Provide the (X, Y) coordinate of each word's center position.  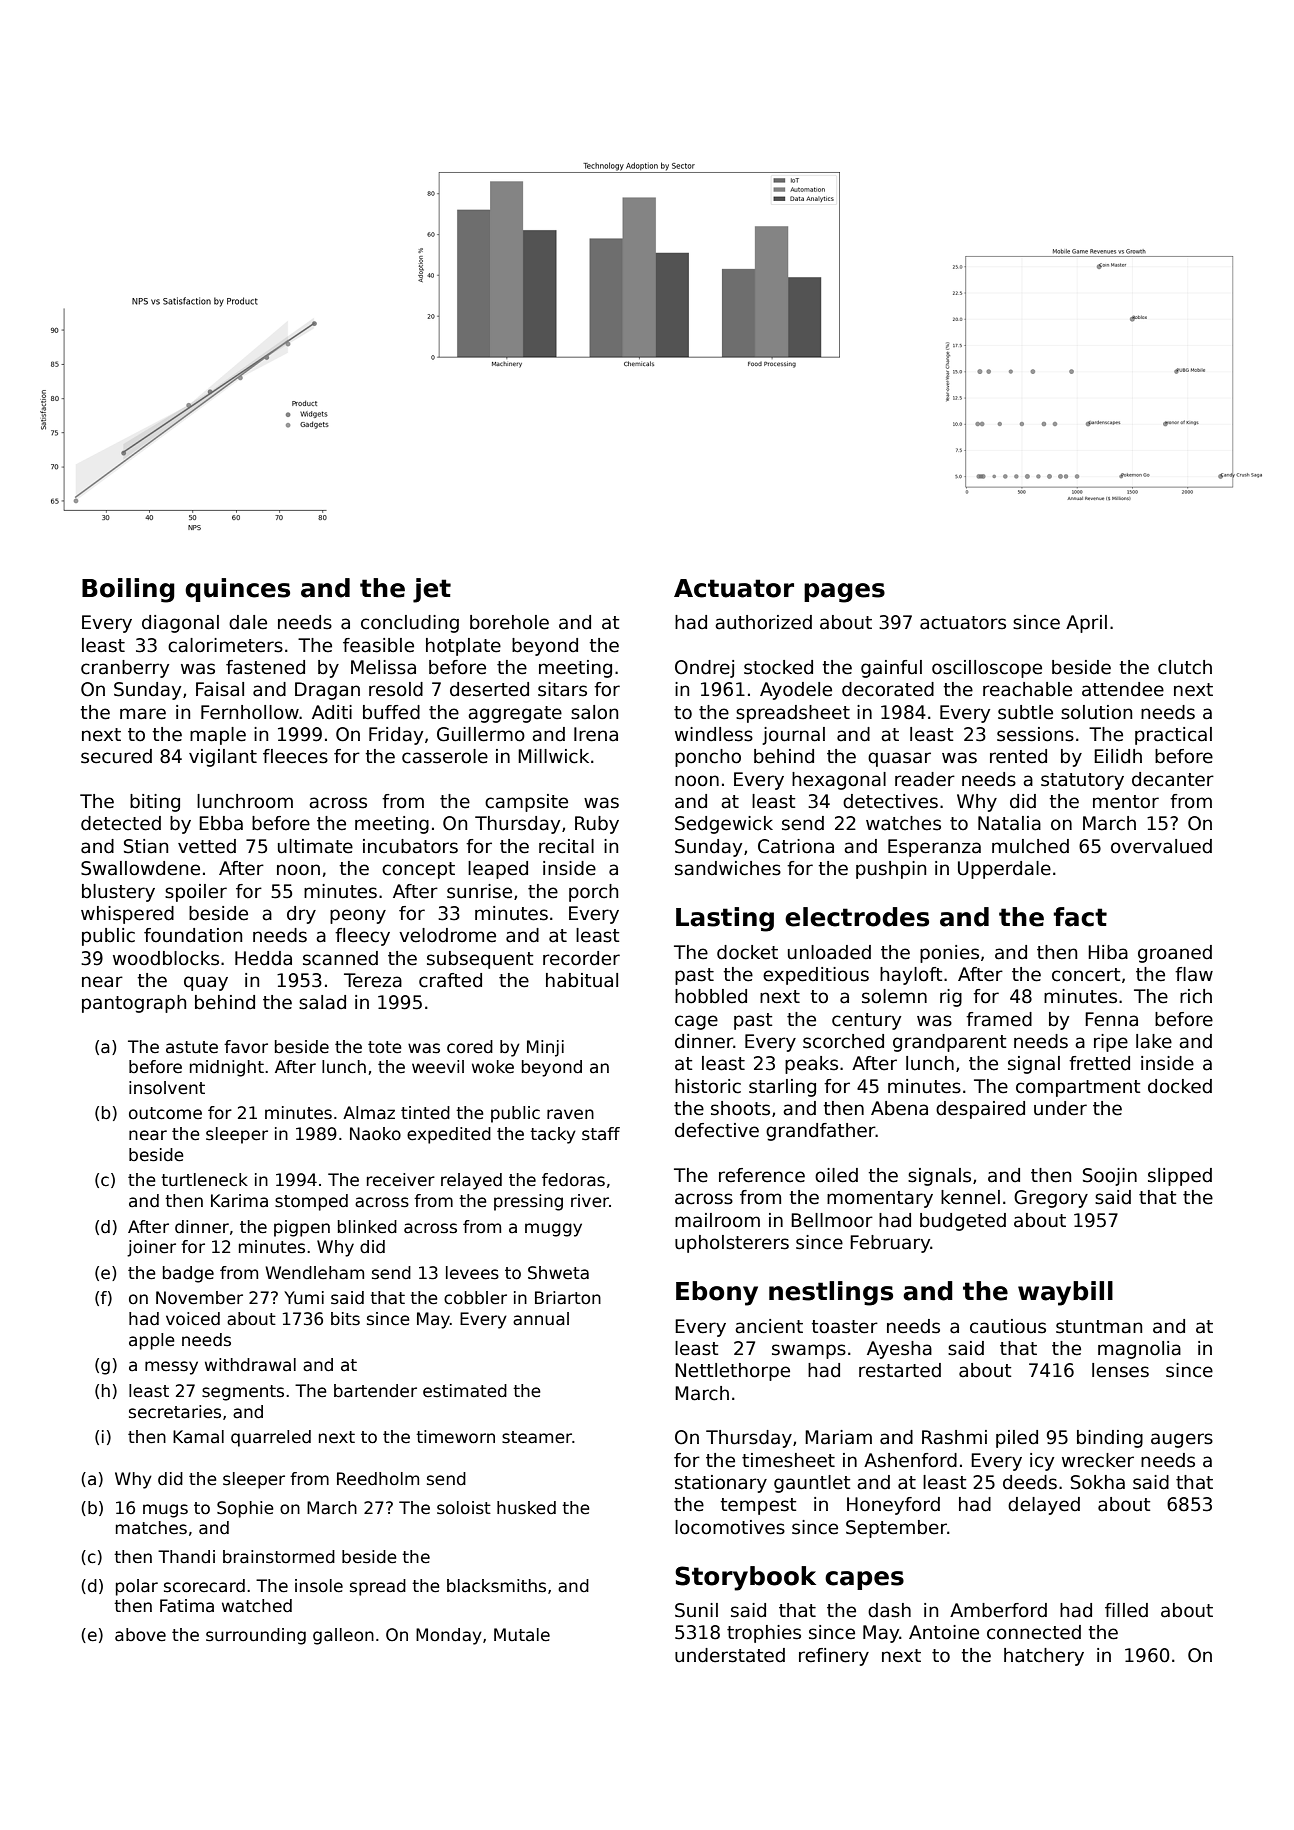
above (140, 1635)
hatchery (1044, 1657)
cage (696, 1022)
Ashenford (910, 1460)
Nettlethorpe (732, 1372)
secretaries (175, 1412)
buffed (391, 712)
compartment (1078, 1088)
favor (246, 1047)
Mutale (522, 1635)
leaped (498, 870)
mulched (1030, 846)
